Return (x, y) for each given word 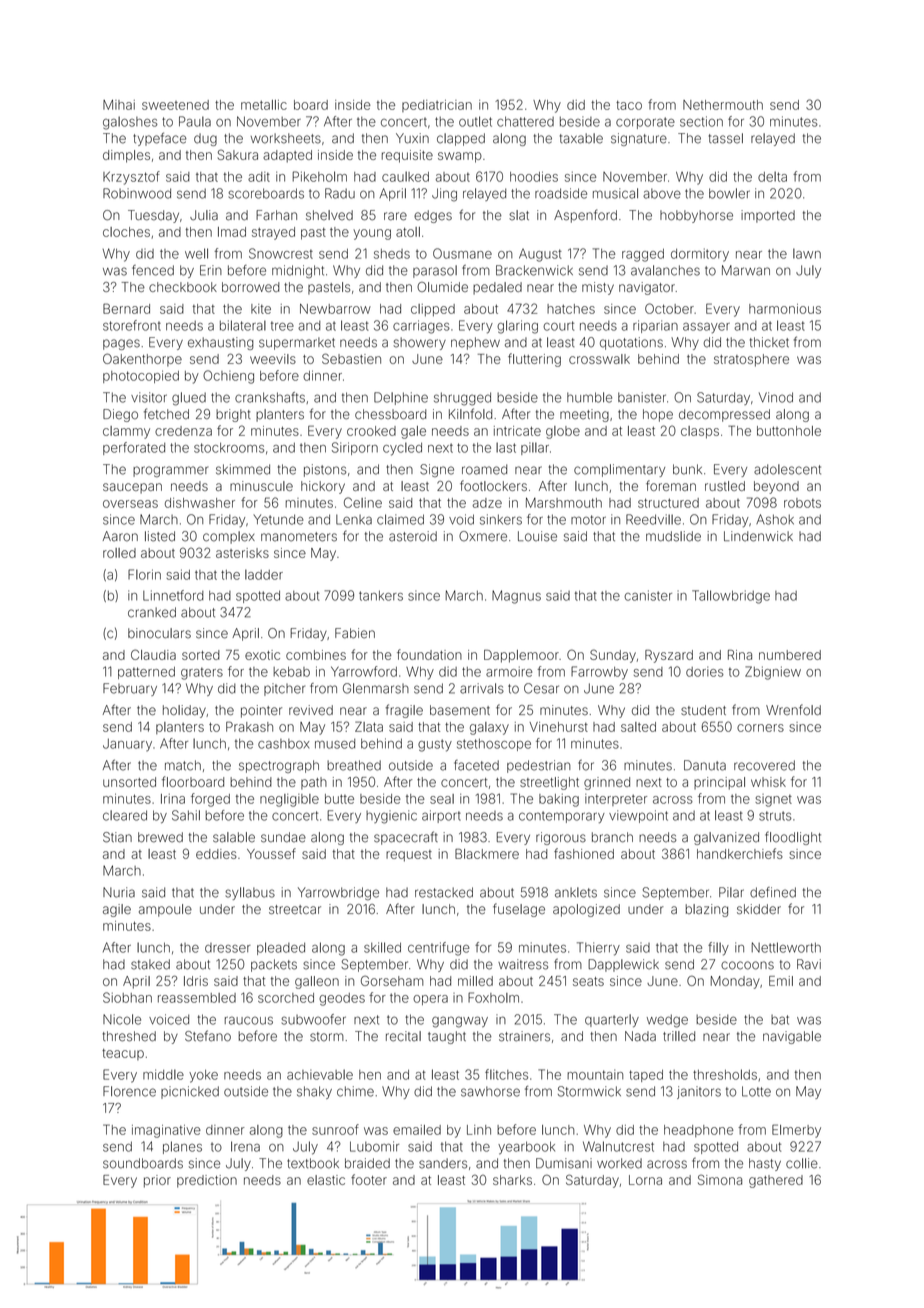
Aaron (120, 536)
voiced (169, 1019)
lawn (807, 253)
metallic (264, 105)
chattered (525, 121)
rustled (725, 486)
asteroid (413, 536)
